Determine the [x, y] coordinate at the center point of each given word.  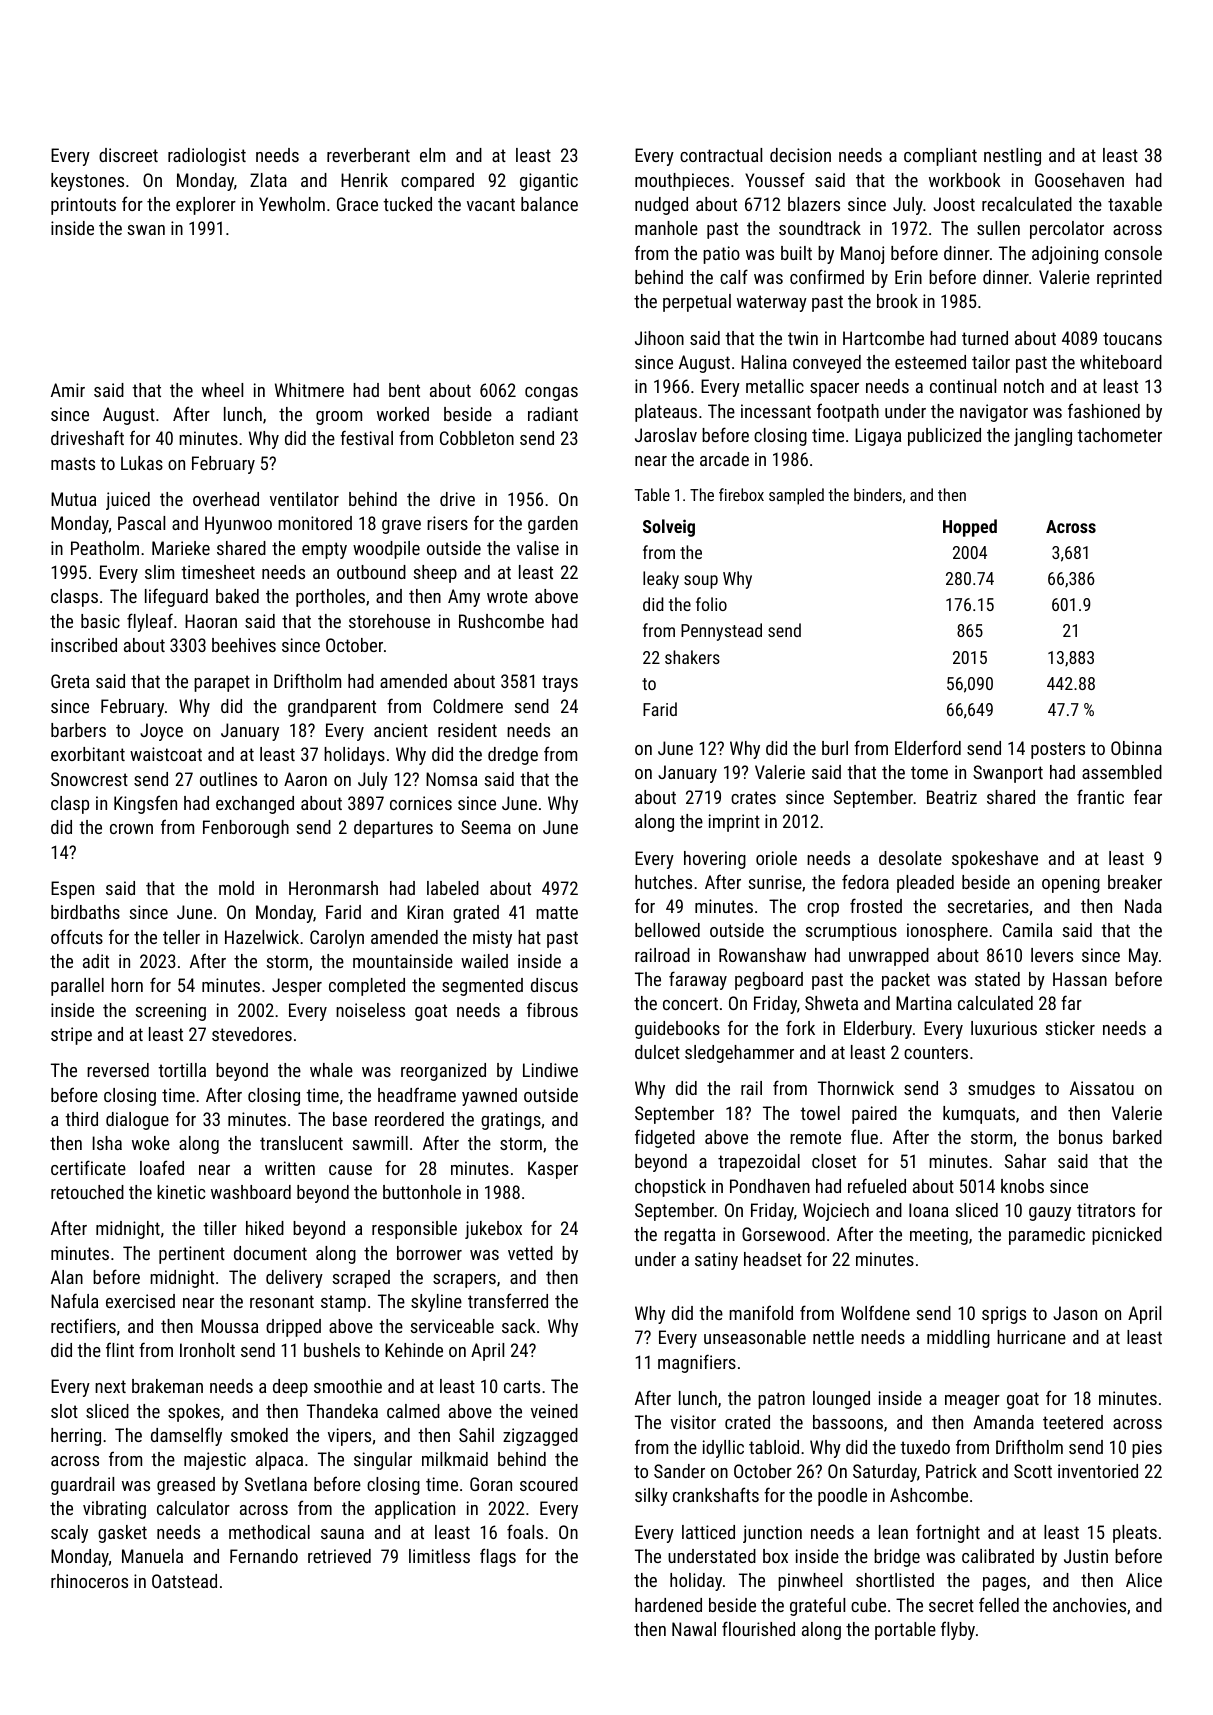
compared [437, 182]
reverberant [368, 155]
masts [73, 463]
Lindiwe [550, 1070]
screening [170, 1012]
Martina [924, 1003]
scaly [69, 1534]
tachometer [1119, 435]
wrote [507, 596]
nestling [1012, 157]
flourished [758, 1628]
